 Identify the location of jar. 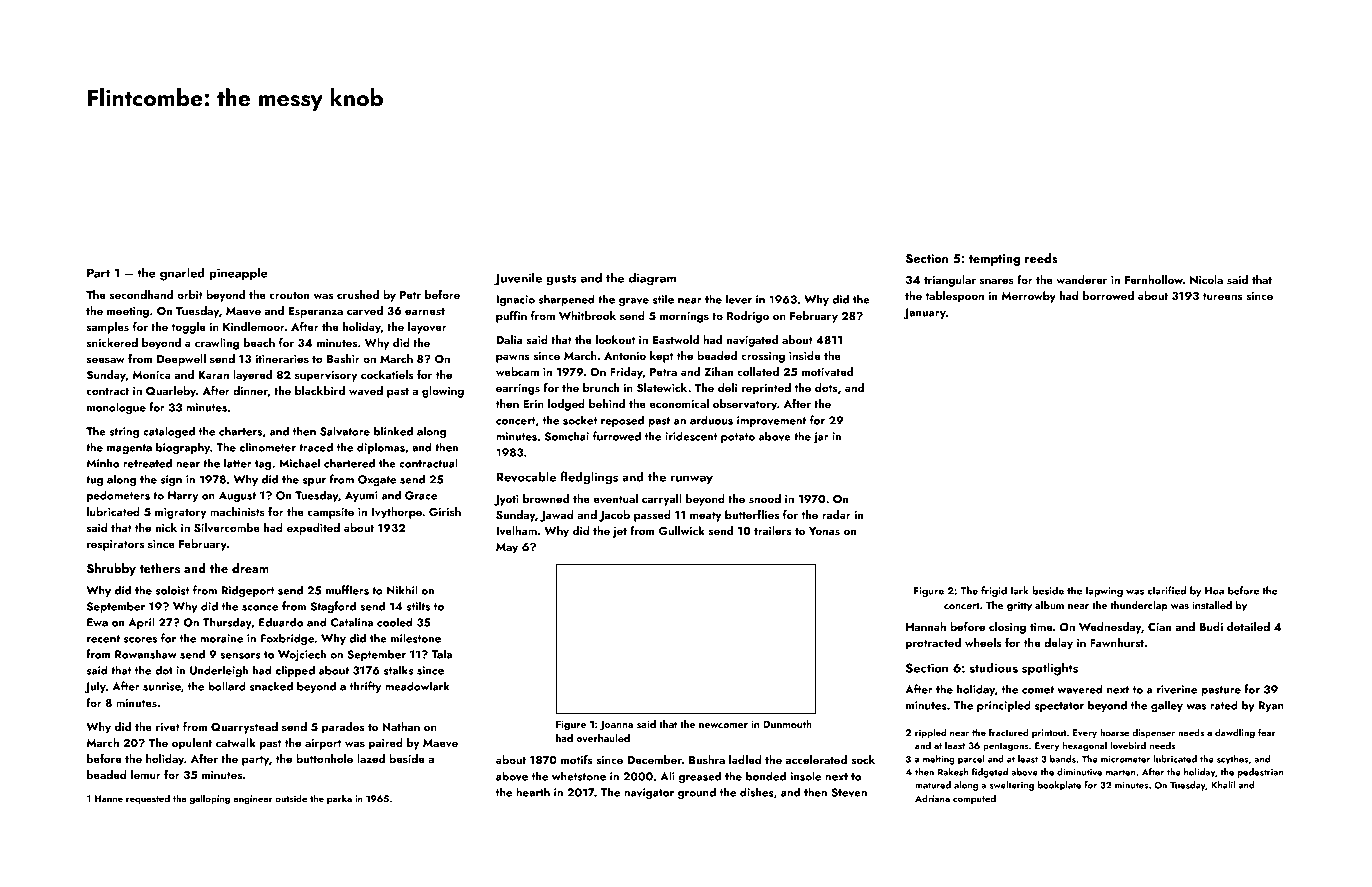
(821, 437).
